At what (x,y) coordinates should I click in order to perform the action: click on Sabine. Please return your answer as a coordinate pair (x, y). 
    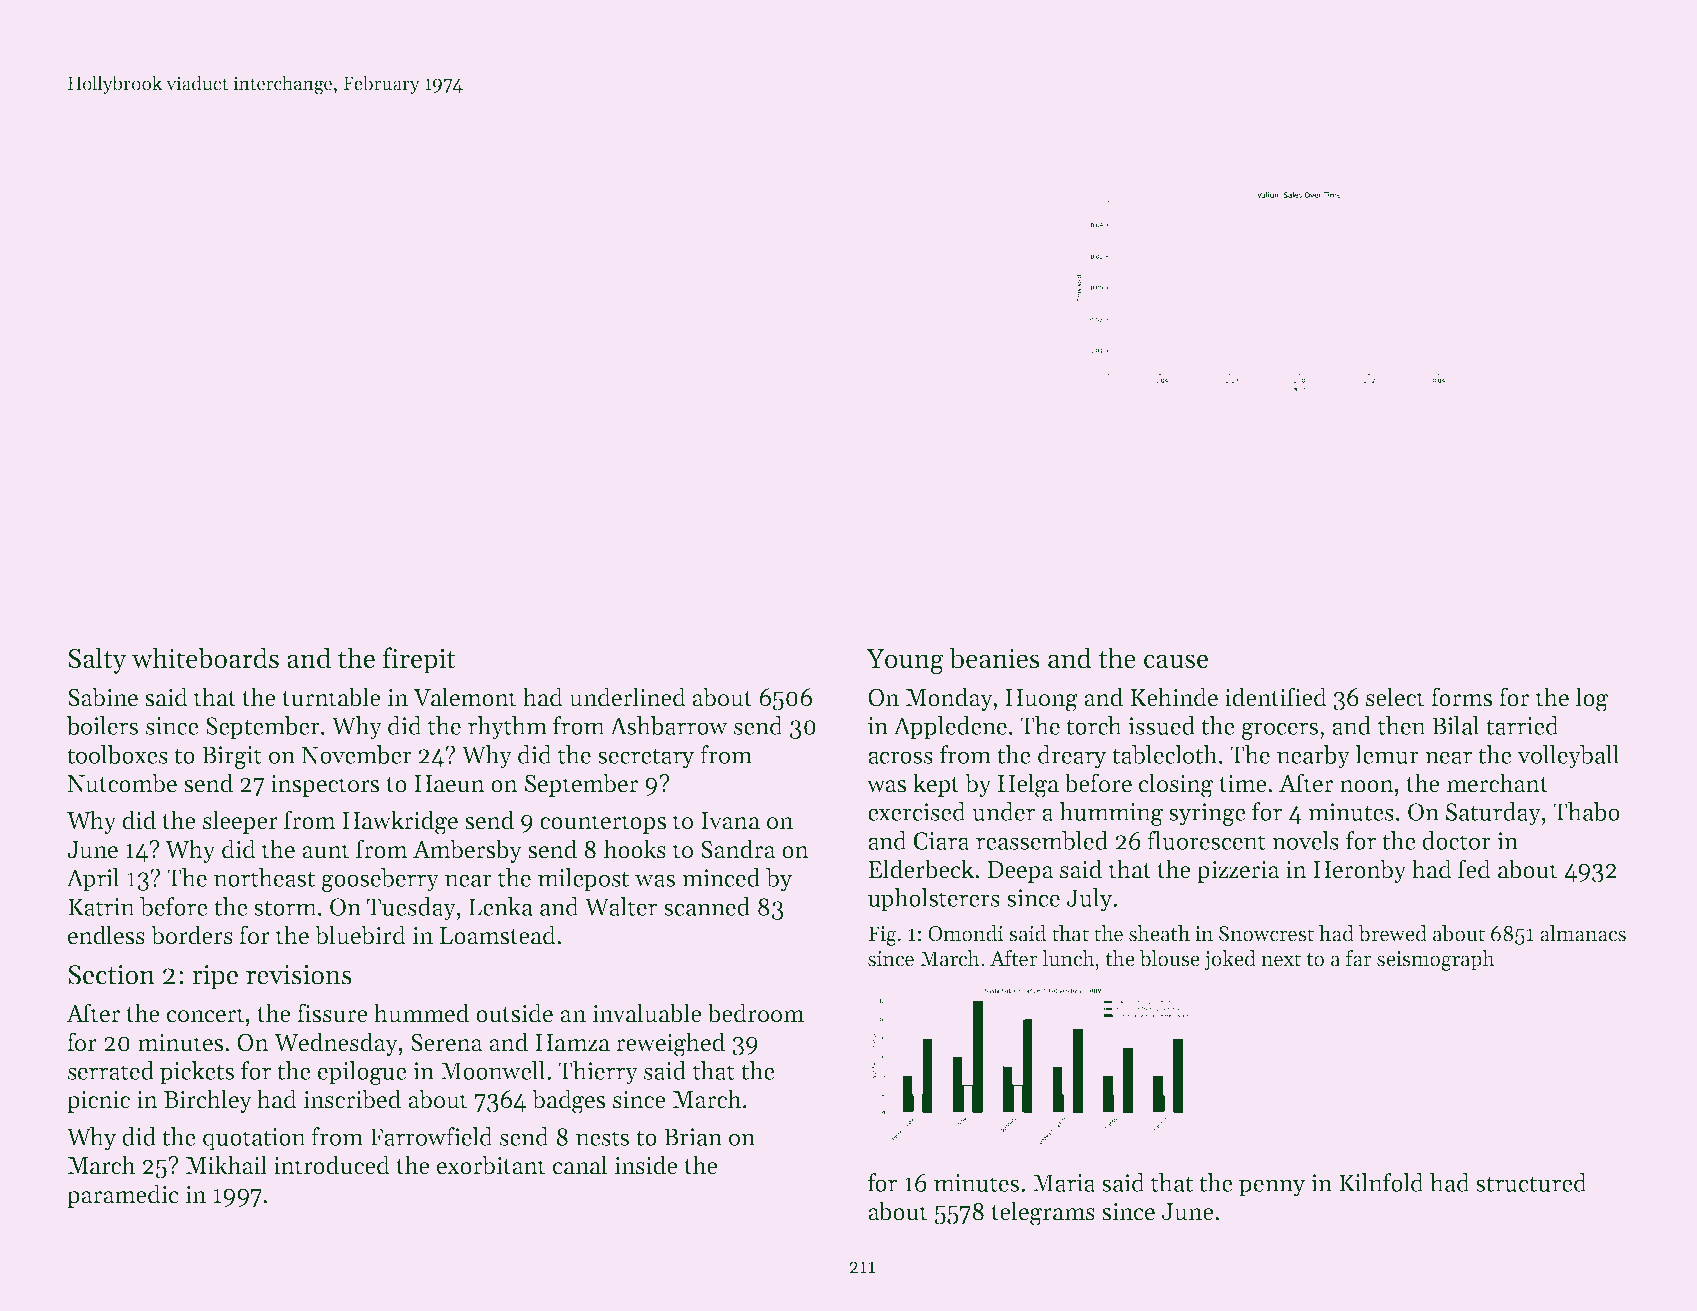
    Looking at the image, I should click on (103, 697).
